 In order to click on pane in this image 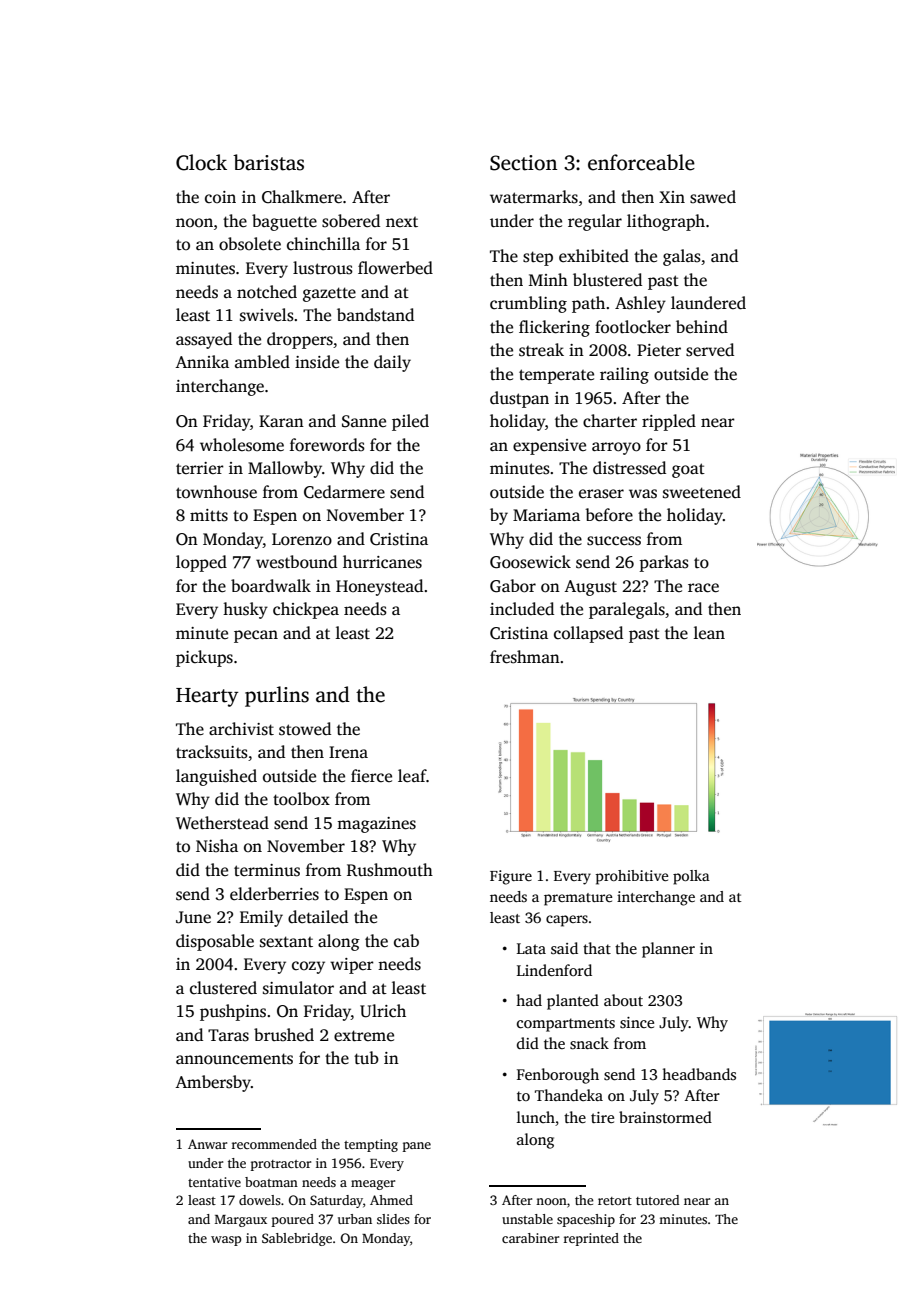, I will do `click(417, 1147)`.
